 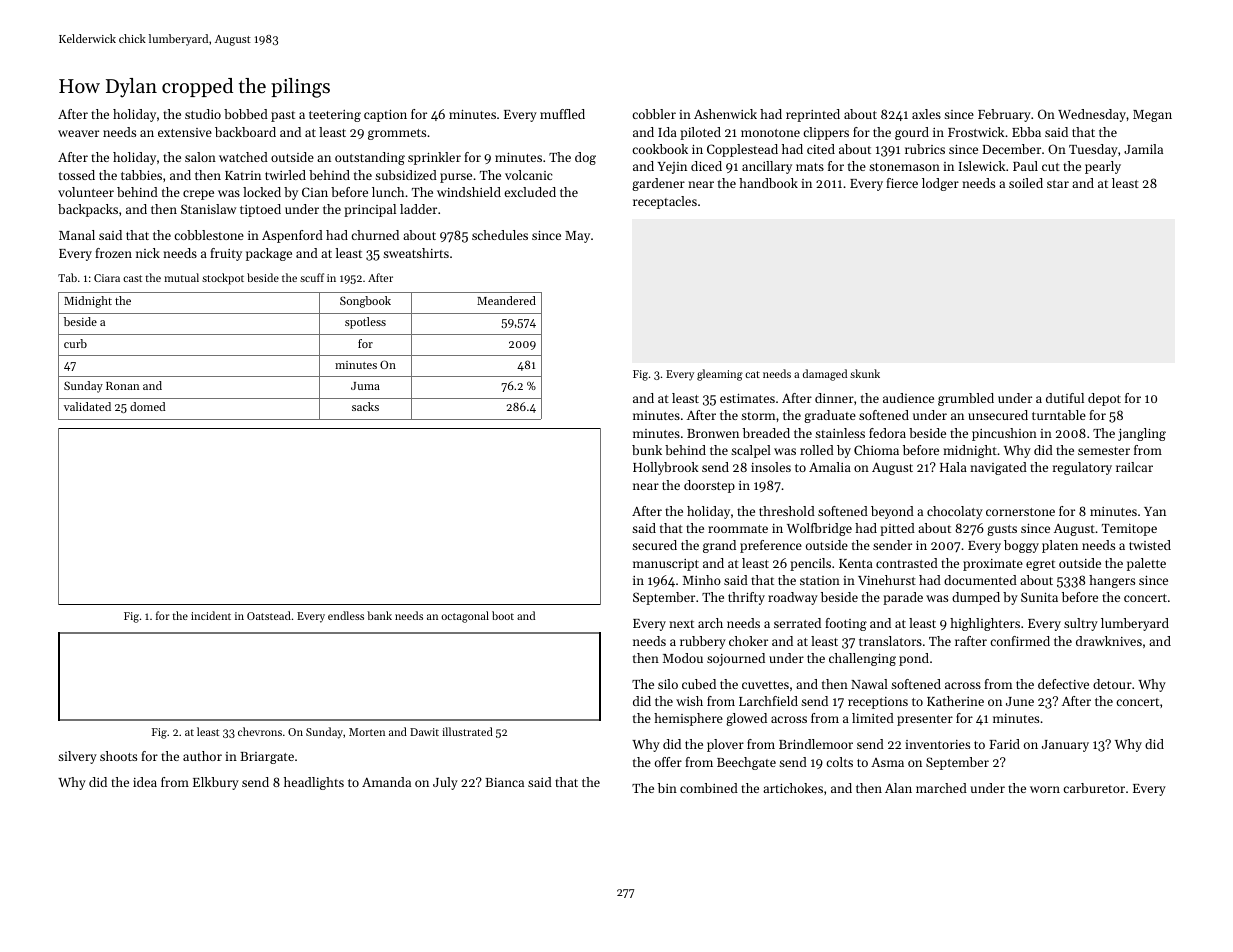 What do you see at coordinates (746, 719) in the page?
I see `glowed` at bounding box center [746, 719].
